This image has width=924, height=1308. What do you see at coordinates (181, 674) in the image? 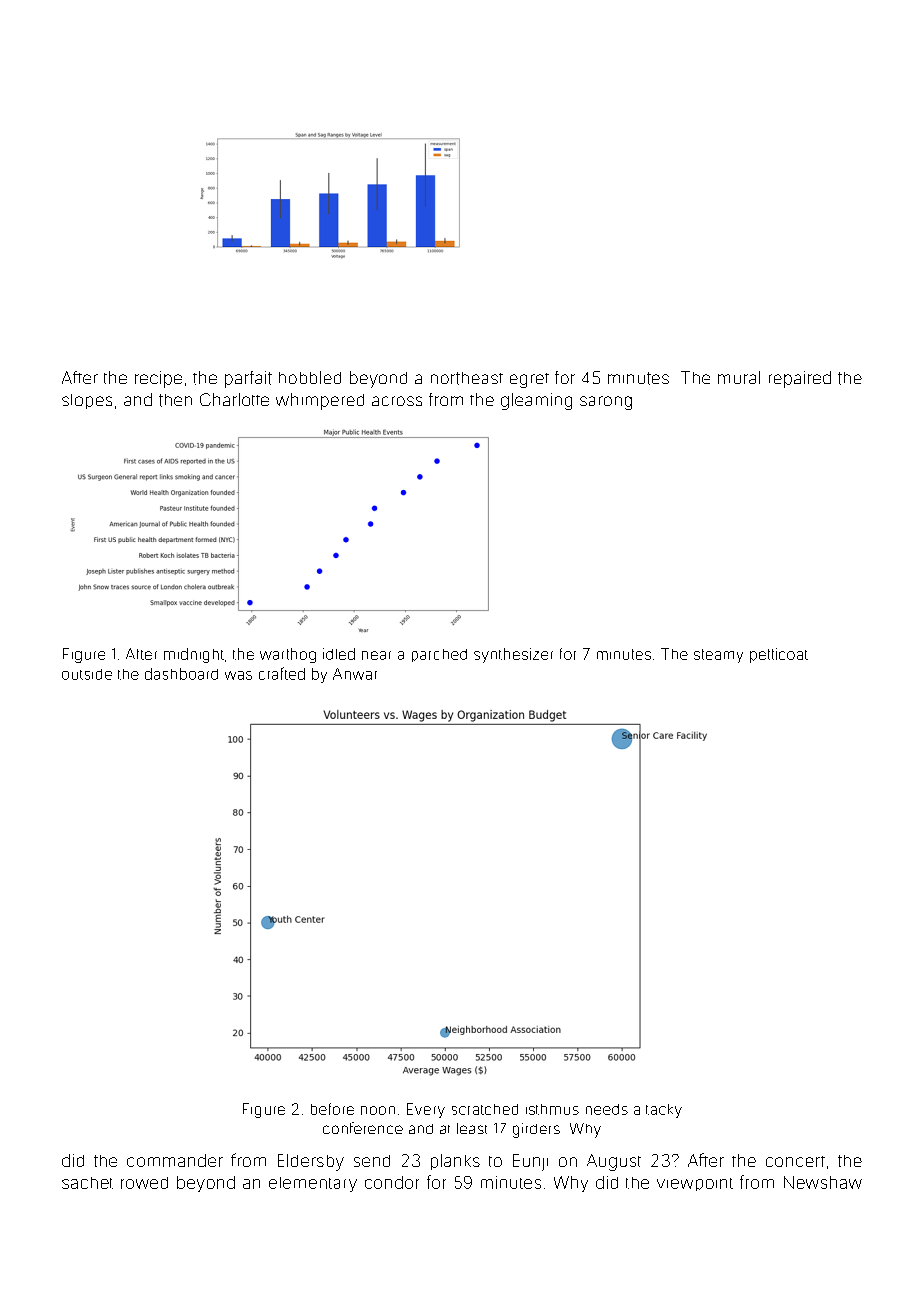
I see `dashboard` at bounding box center [181, 674].
